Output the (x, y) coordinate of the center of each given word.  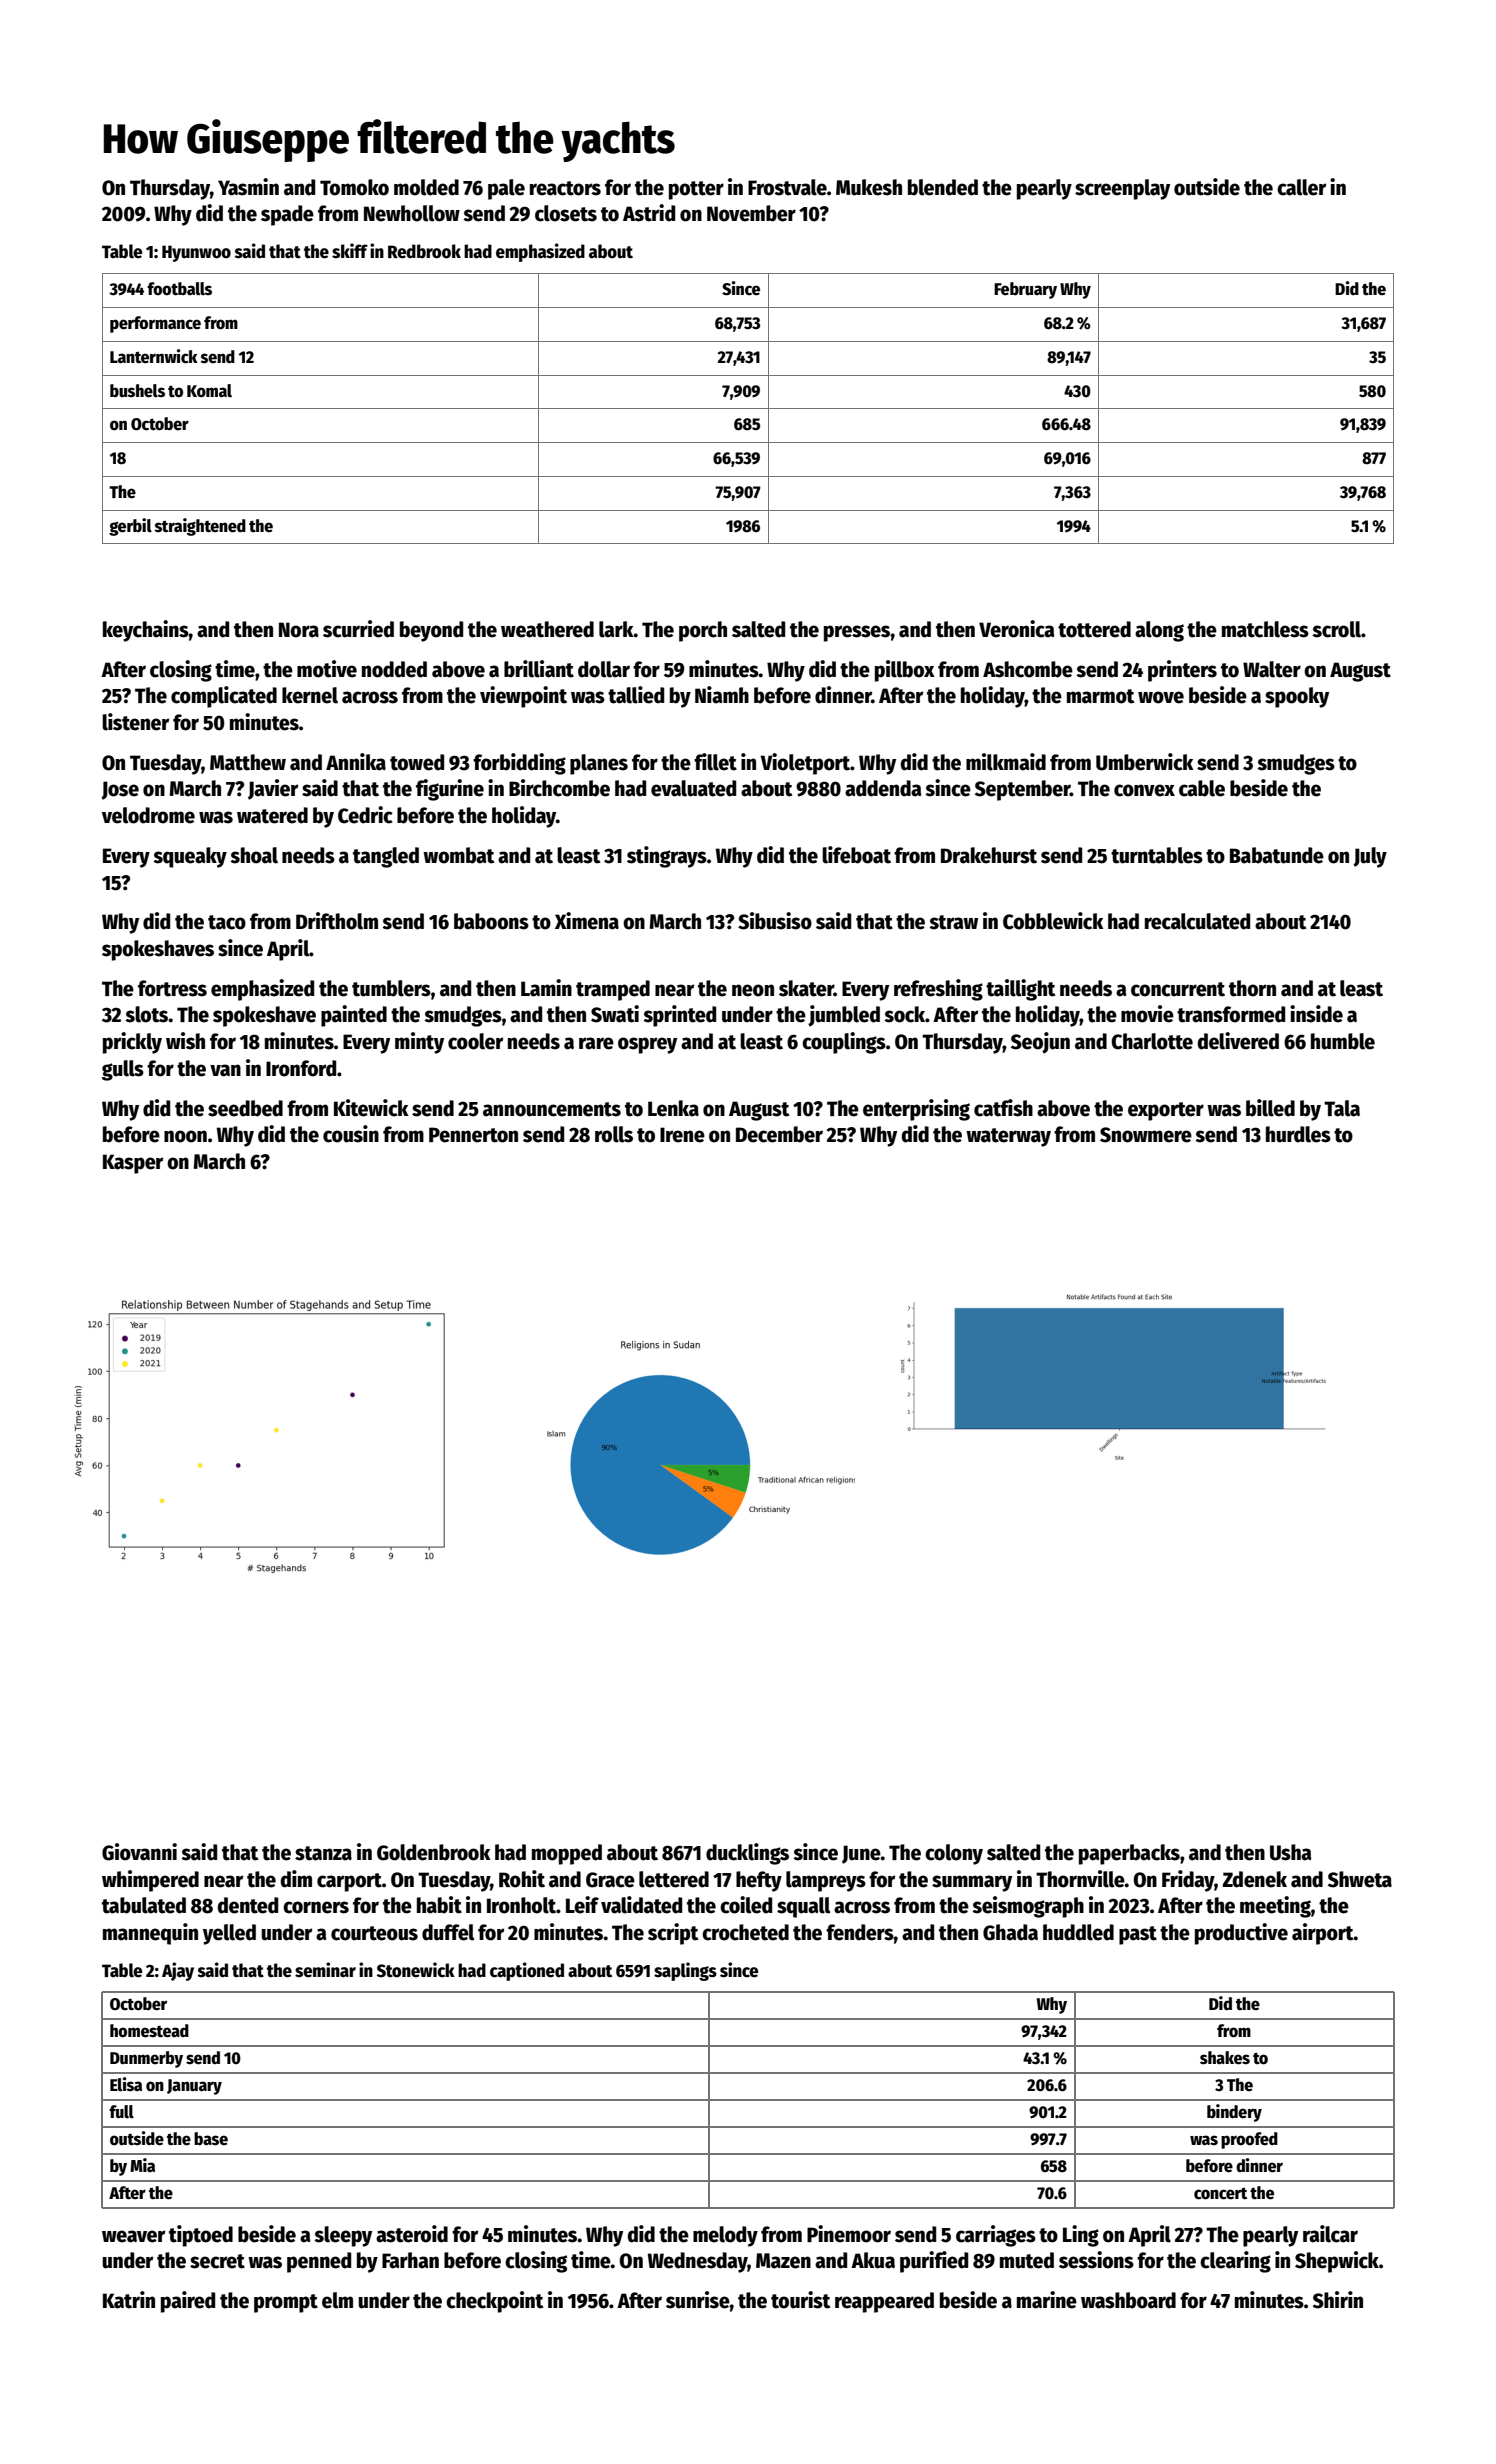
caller (1301, 187)
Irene (682, 1135)
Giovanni (139, 1852)
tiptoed (201, 2236)
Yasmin (248, 187)
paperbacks (1129, 1854)
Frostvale (787, 187)
